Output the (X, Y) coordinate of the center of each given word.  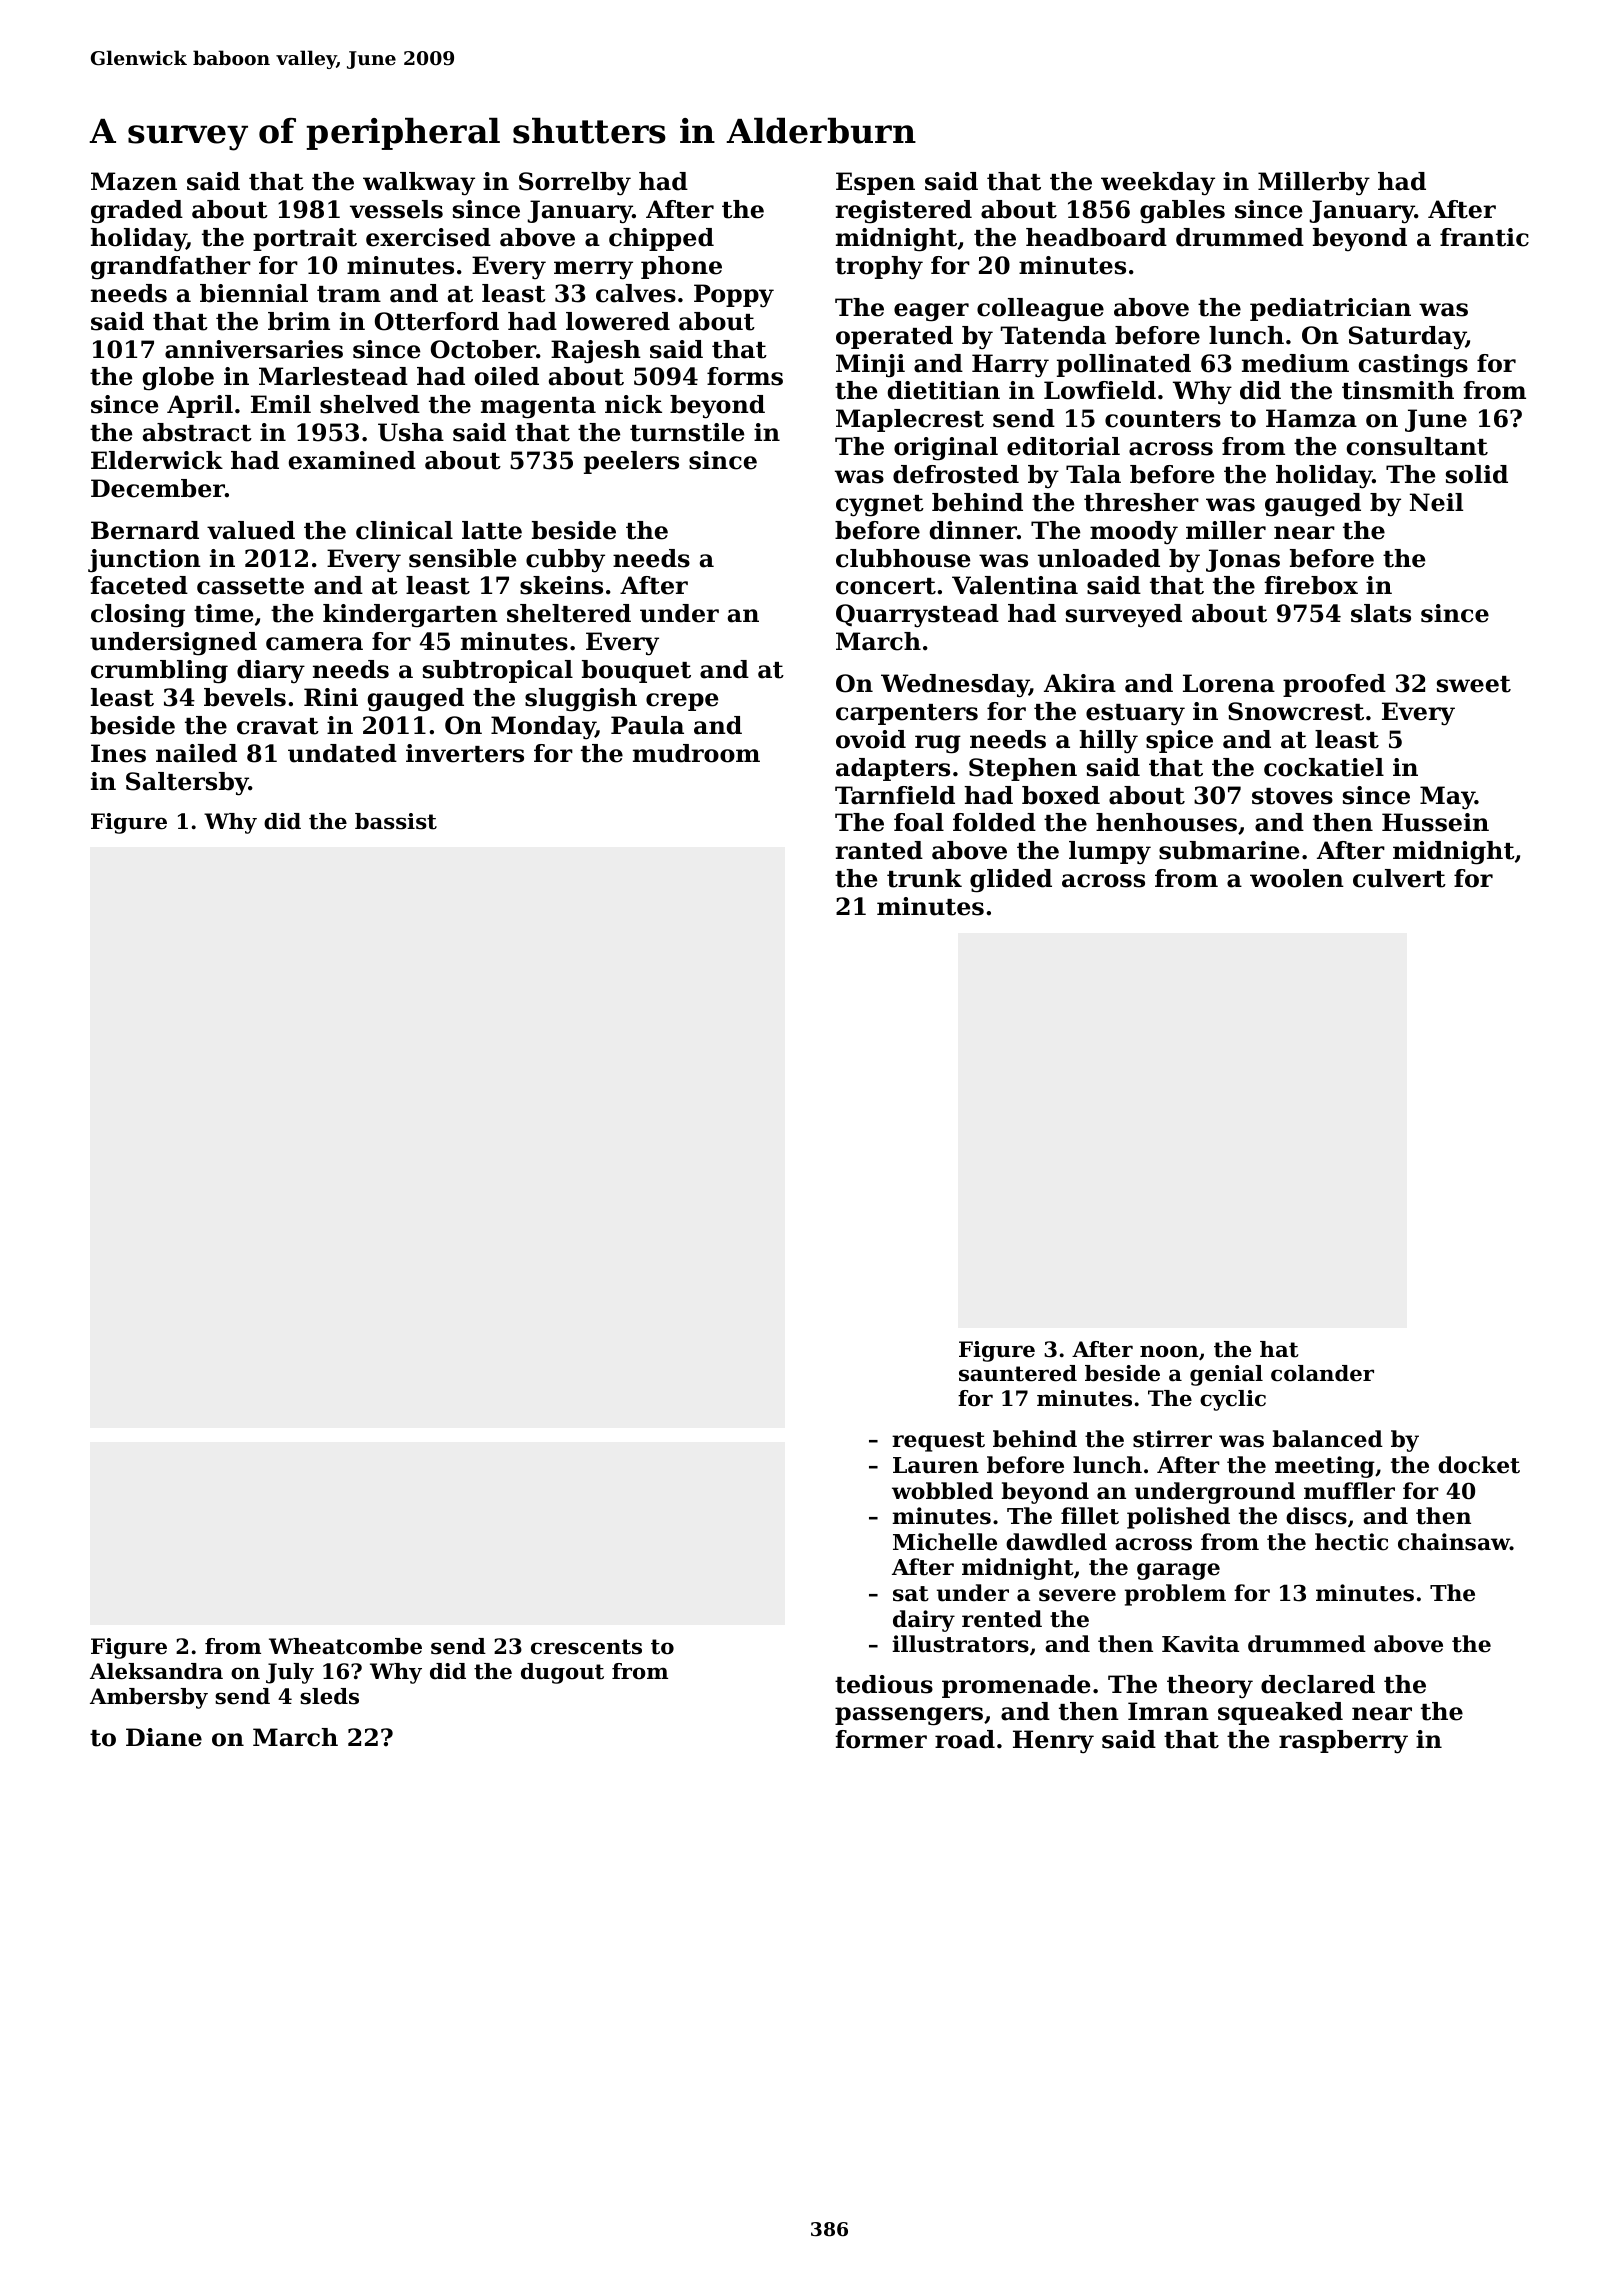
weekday (1158, 184)
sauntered (1018, 1373)
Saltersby (187, 784)
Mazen (134, 181)
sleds (329, 1696)
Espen (875, 183)
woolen (1297, 878)
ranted (879, 850)
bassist (396, 821)
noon (1169, 1351)
